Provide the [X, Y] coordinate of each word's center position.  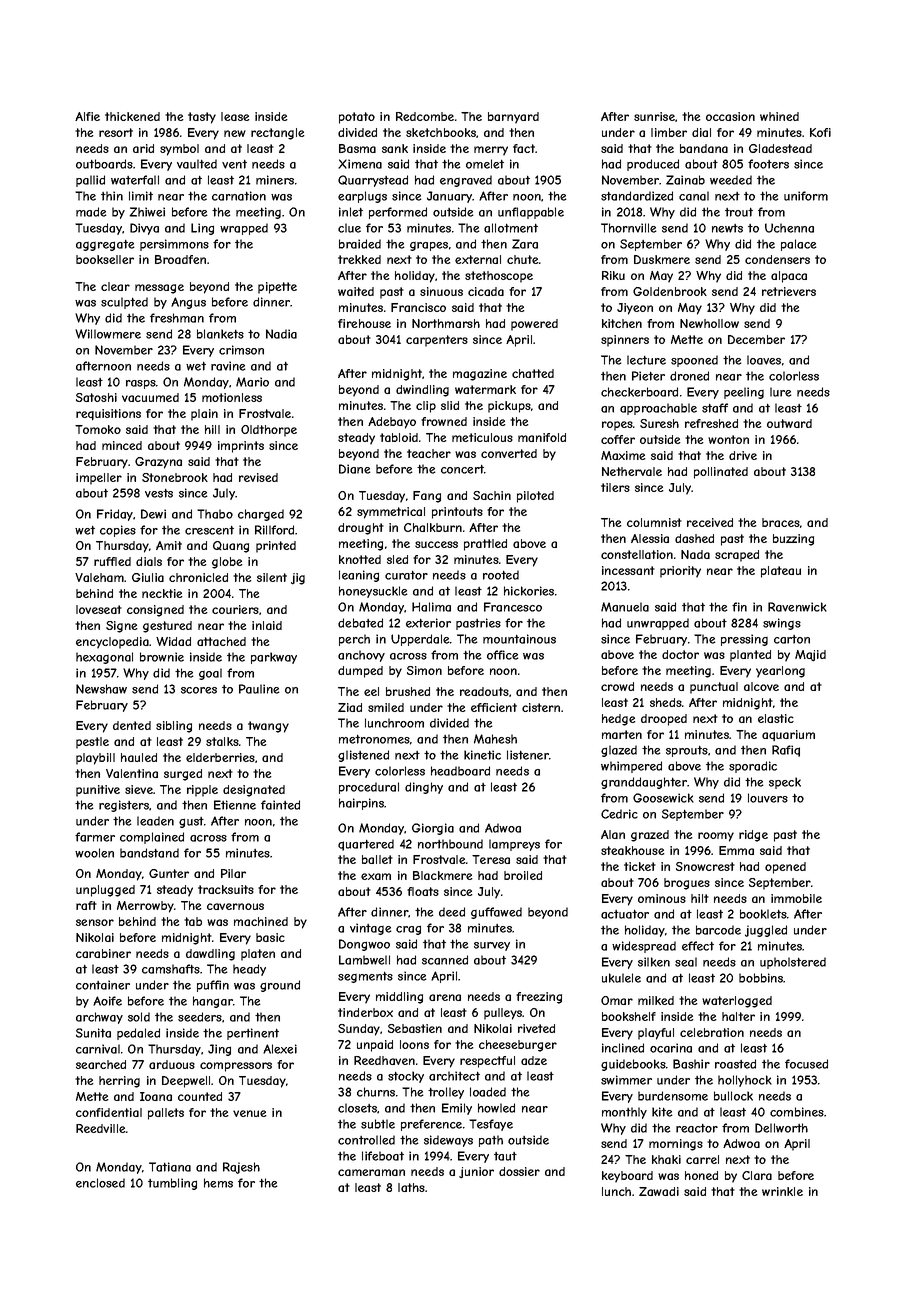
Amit [169, 545]
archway [99, 1018]
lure [781, 392]
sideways [448, 1141]
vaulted [197, 164]
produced [653, 165]
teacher [429, 453]
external [478, 259]
